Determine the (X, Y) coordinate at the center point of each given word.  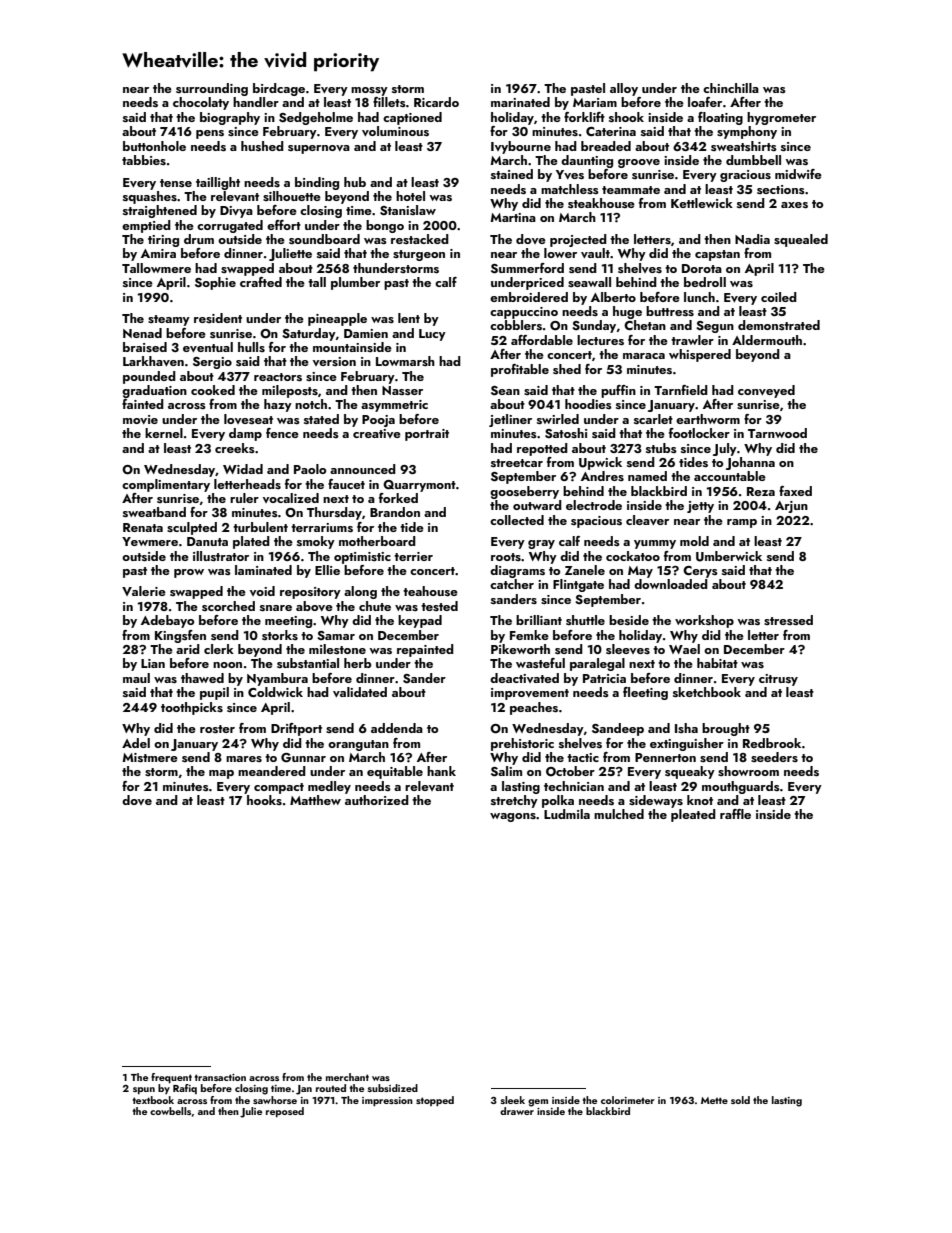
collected (517, 520)
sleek (513, 1100)
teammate (631, 190)
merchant (347, 1077)
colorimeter (628, 1100)
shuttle (585, 620)
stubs (661, 448)
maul (136, 678)
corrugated (230, 226)
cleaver (647, 520)
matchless (570, 189)
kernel (164, 433)
